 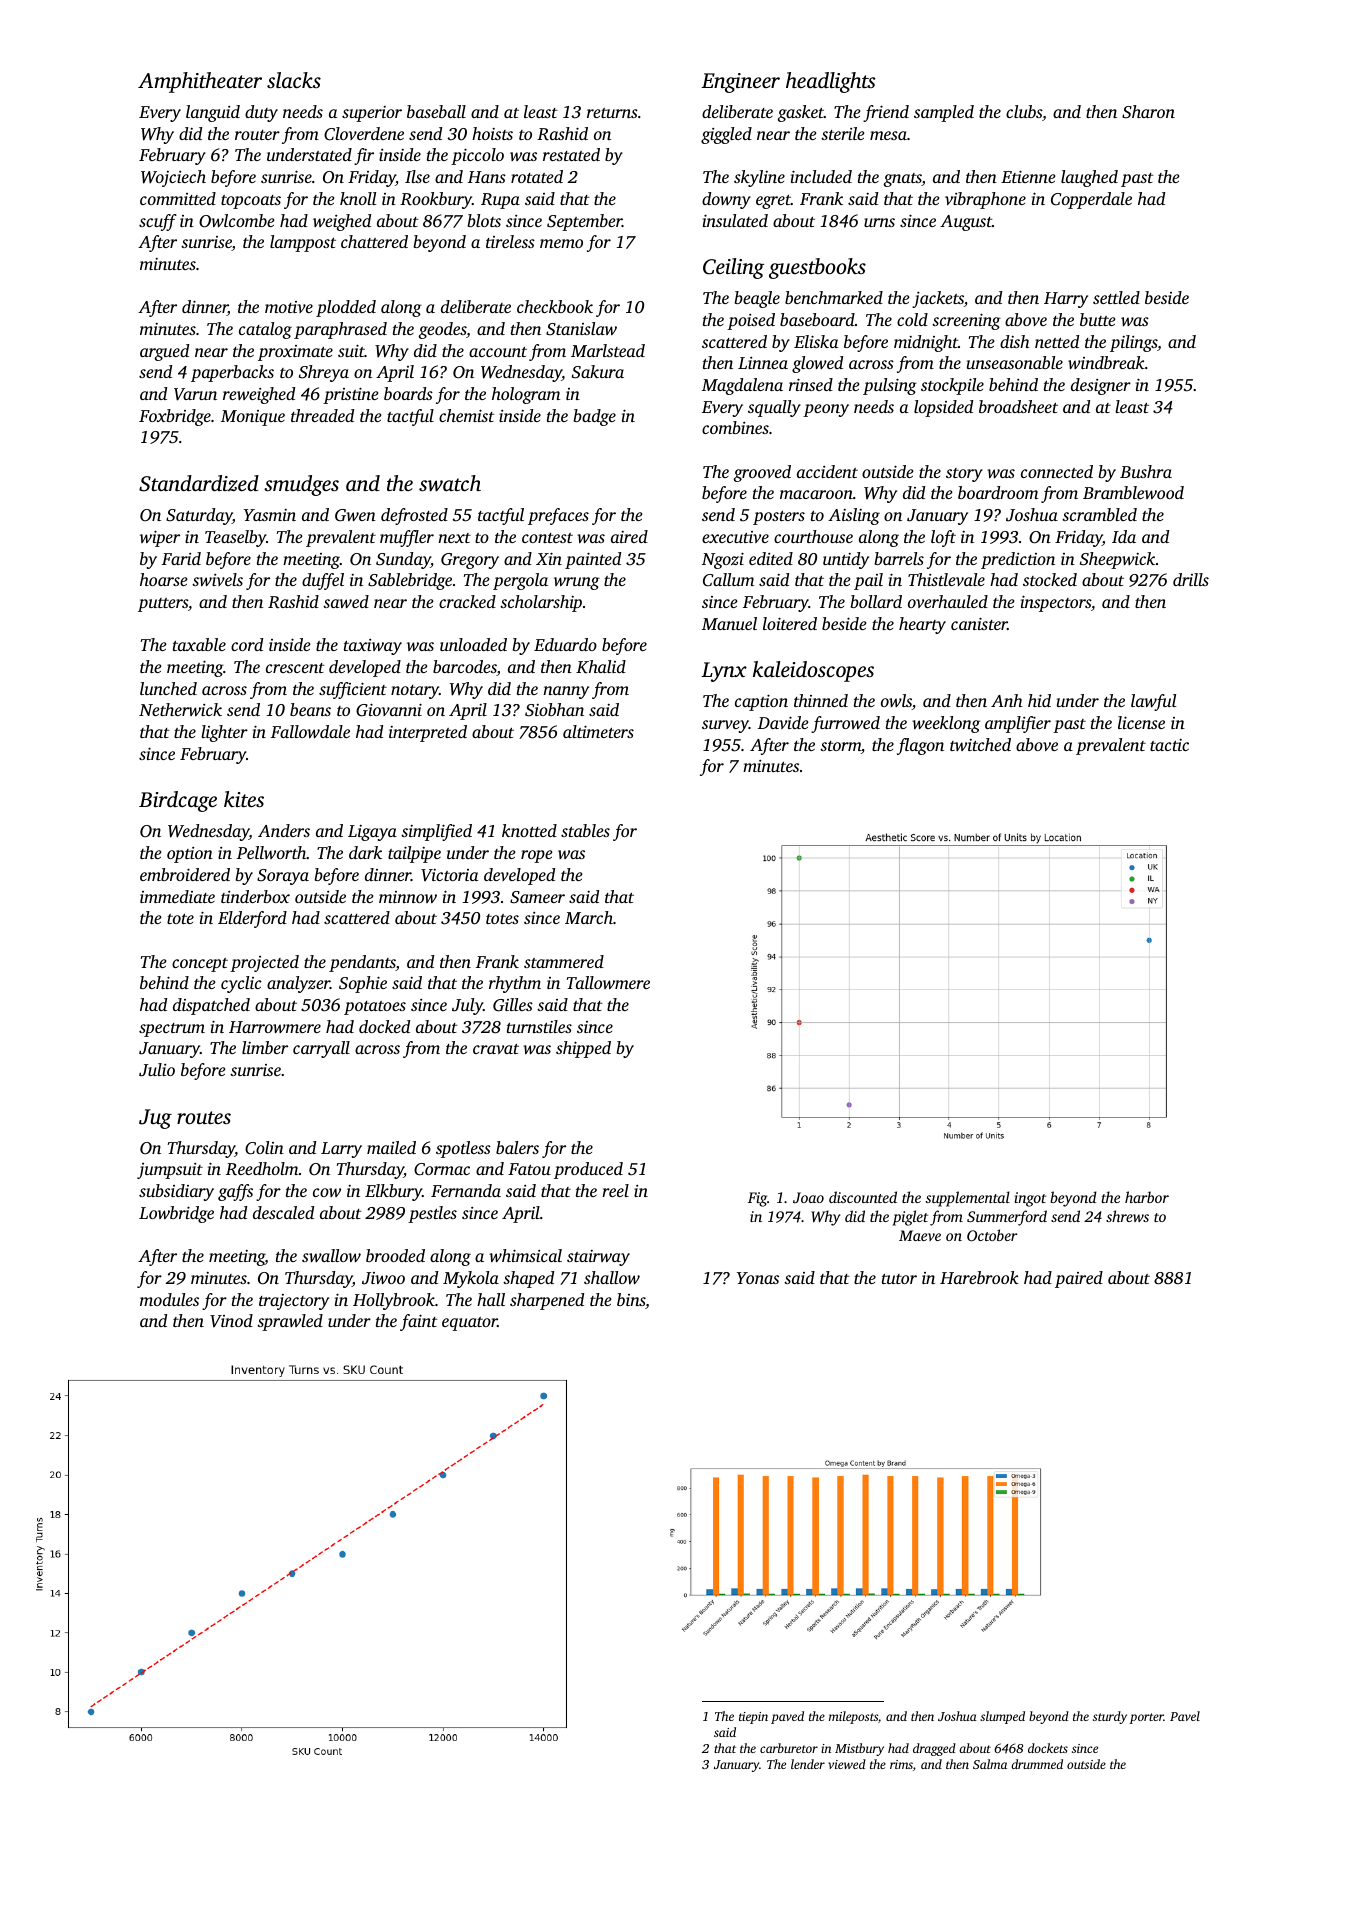 I want to click on inspectors, so click(x=1056, y=603).
